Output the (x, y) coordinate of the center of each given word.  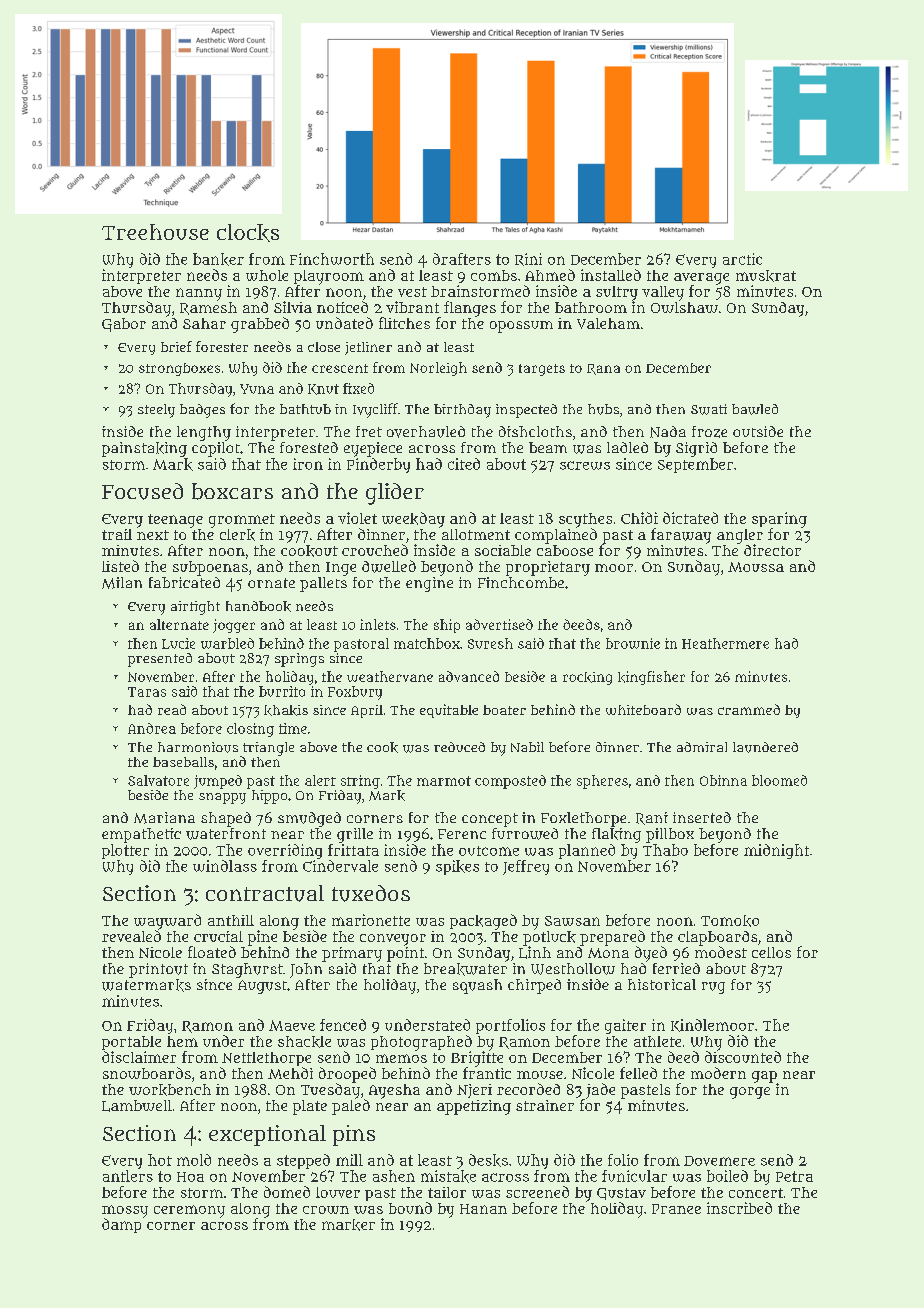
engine (429, 584)
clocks (248, 233)
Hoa (190, 1177)
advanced (469, 676)
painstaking (144, 449)
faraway (681, 536)
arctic (742, 259)
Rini (528, 259)
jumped (218, 782)
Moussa (756, 567)
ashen (394, 1176)
